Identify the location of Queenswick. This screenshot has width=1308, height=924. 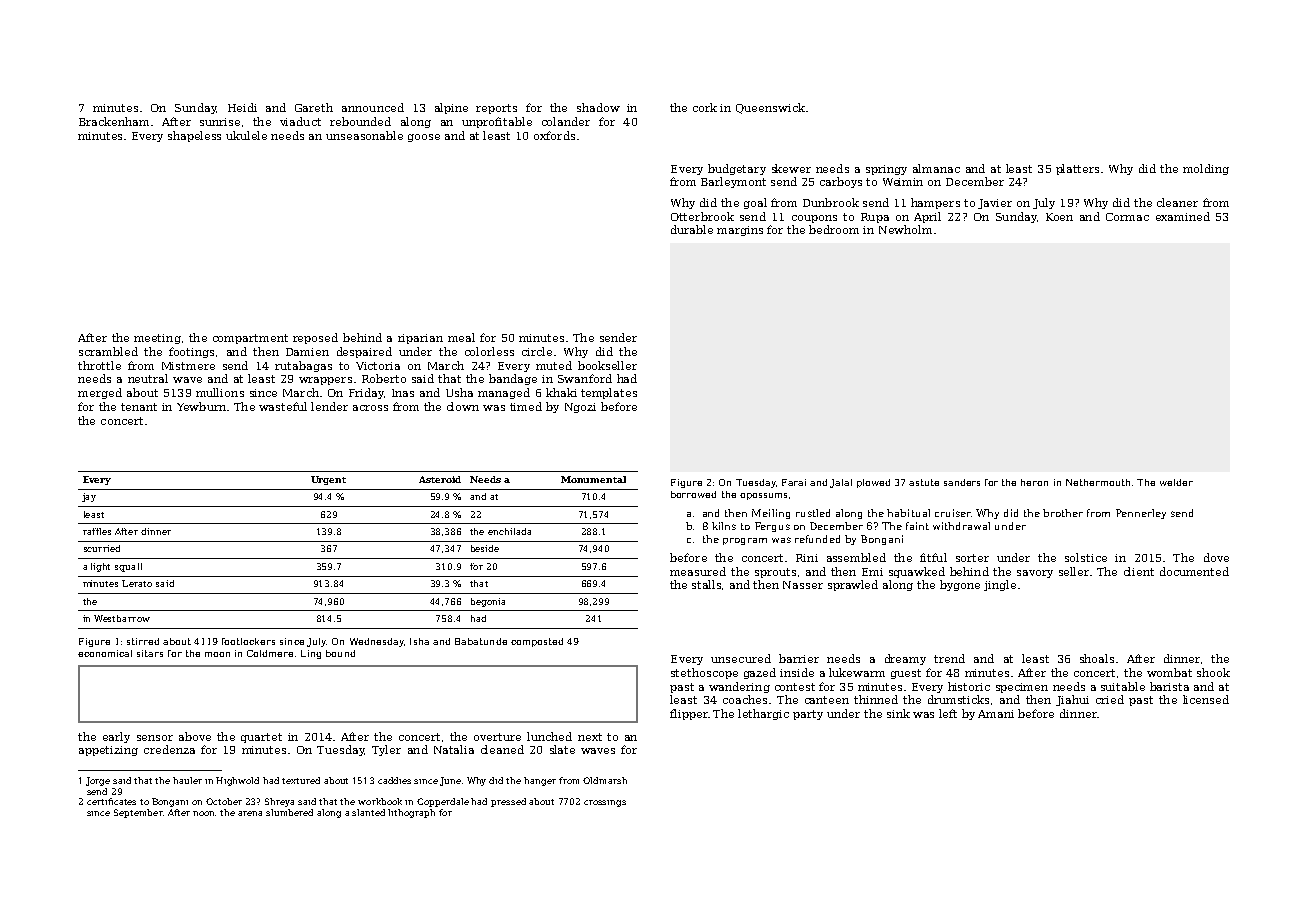
(770, 108).
